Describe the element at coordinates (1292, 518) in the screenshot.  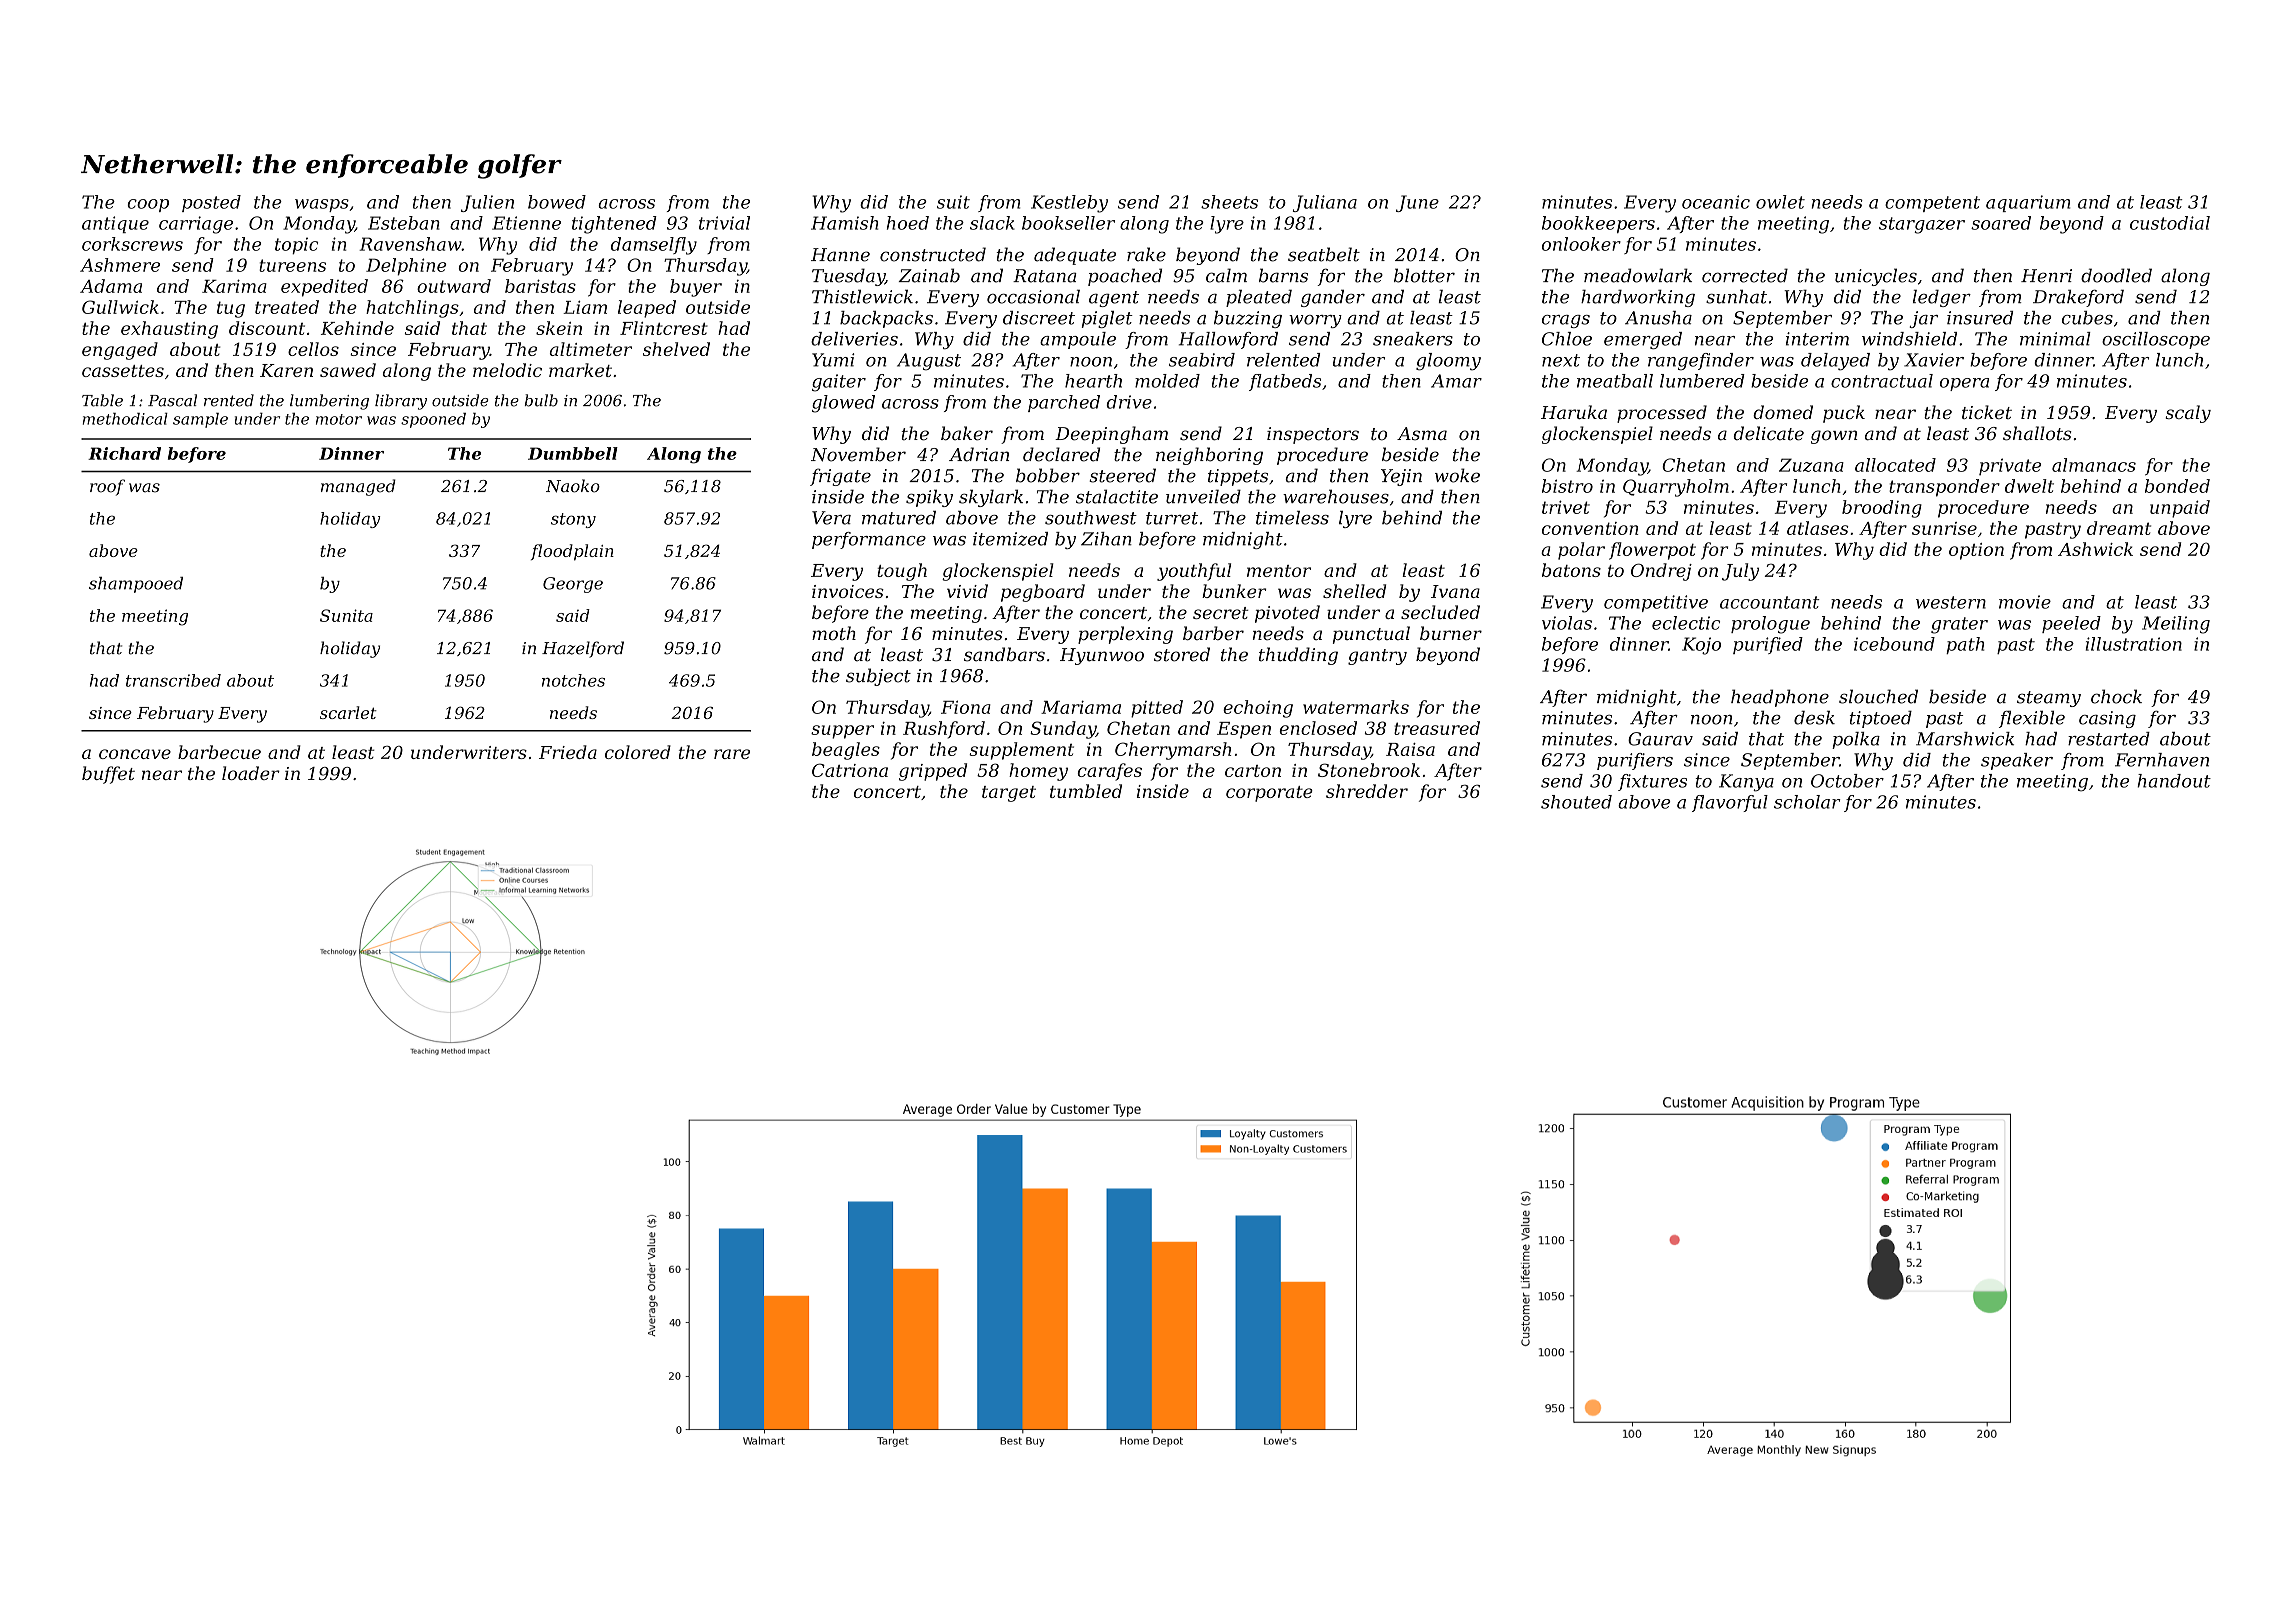
I see `timeless` at that location.
